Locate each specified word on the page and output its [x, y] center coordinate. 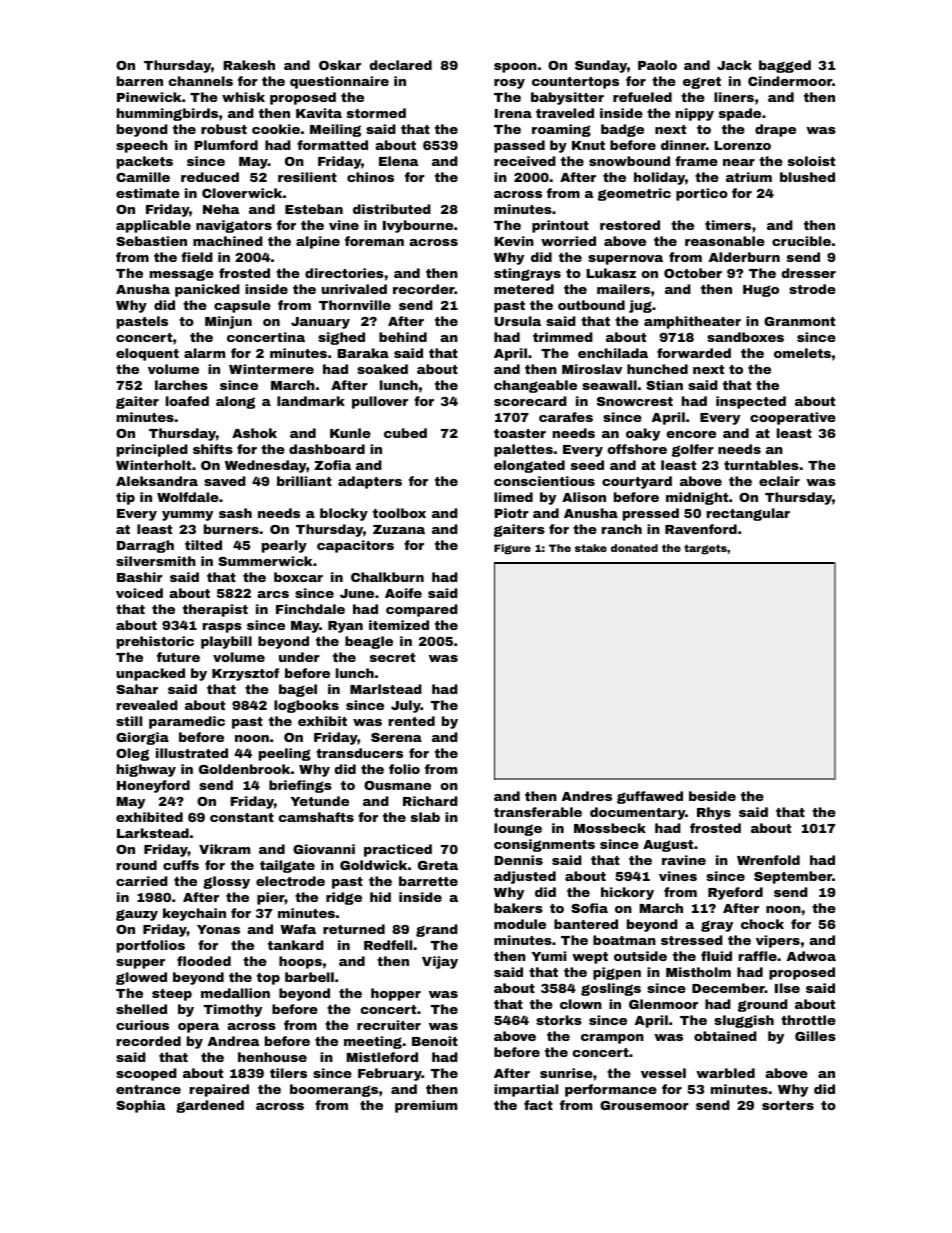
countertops [575, 83]
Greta [438, 865]
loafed [187, 401]
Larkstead [153, 833]
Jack [734, 65]
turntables [761, 465]
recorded [149, 1041]
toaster [520, 433]
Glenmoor [663, 1004]
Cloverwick [242, 193]
